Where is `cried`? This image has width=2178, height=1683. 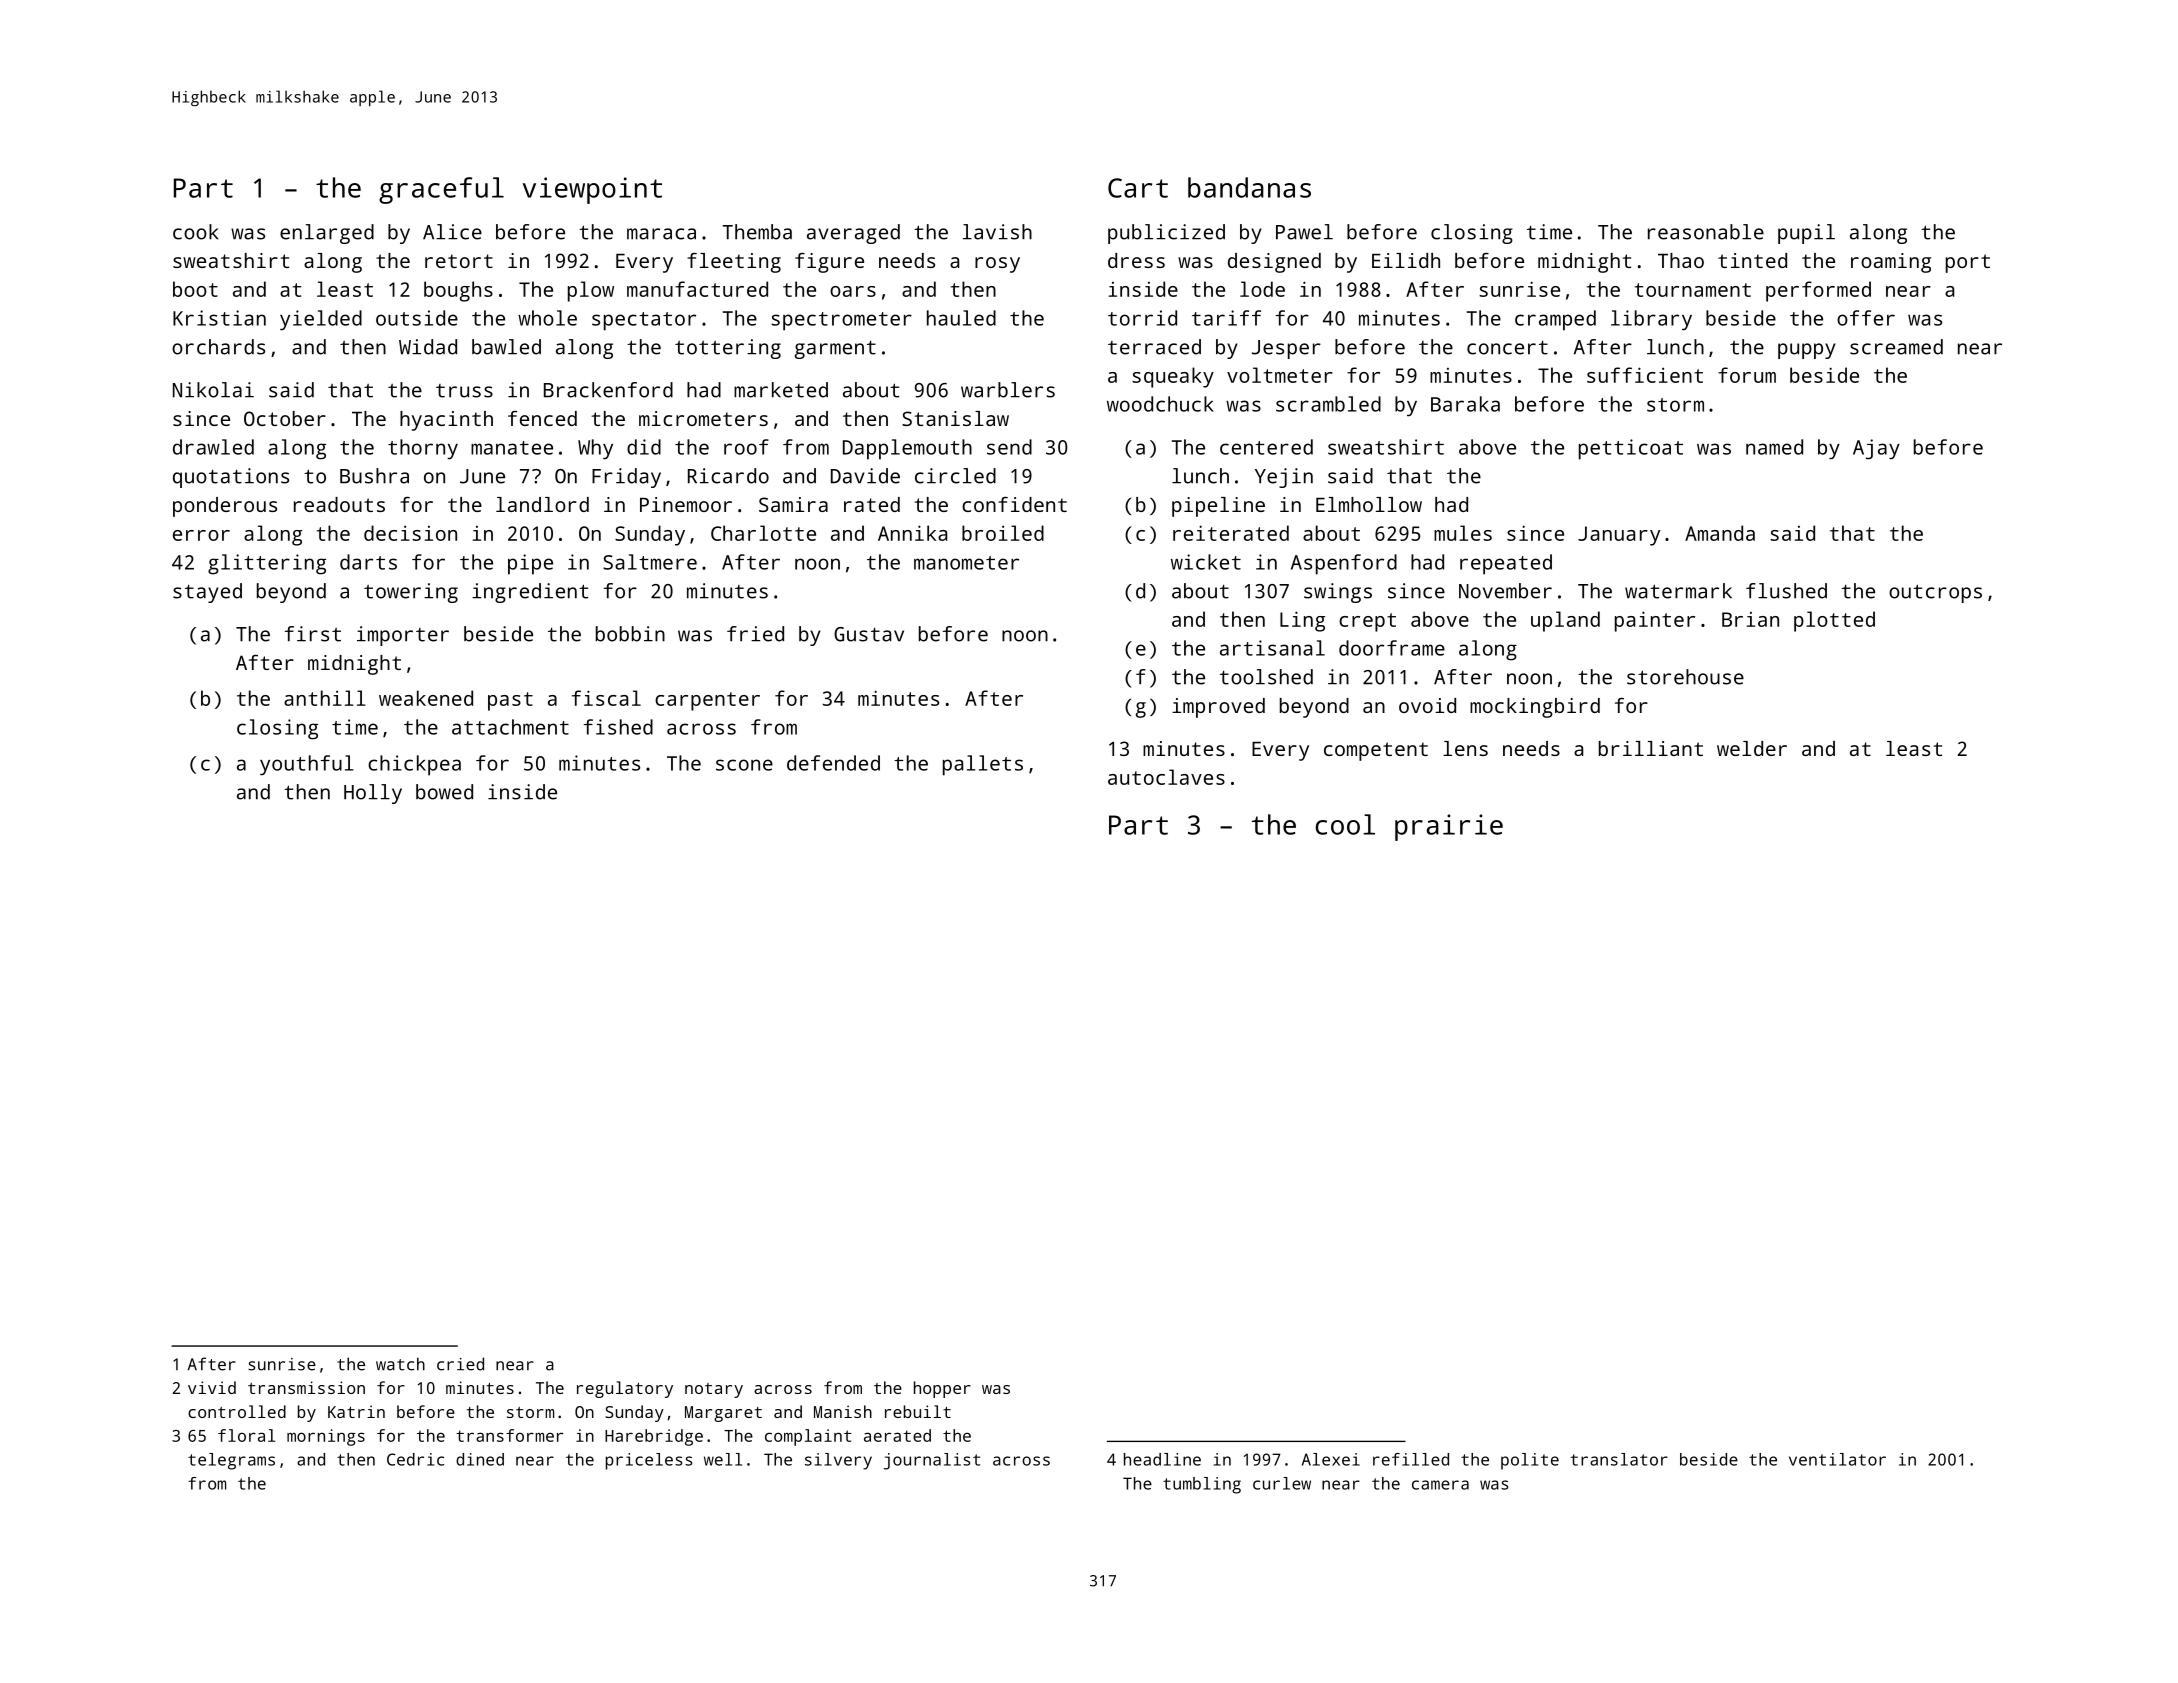 cried is located at coordinates (460, 1364).
